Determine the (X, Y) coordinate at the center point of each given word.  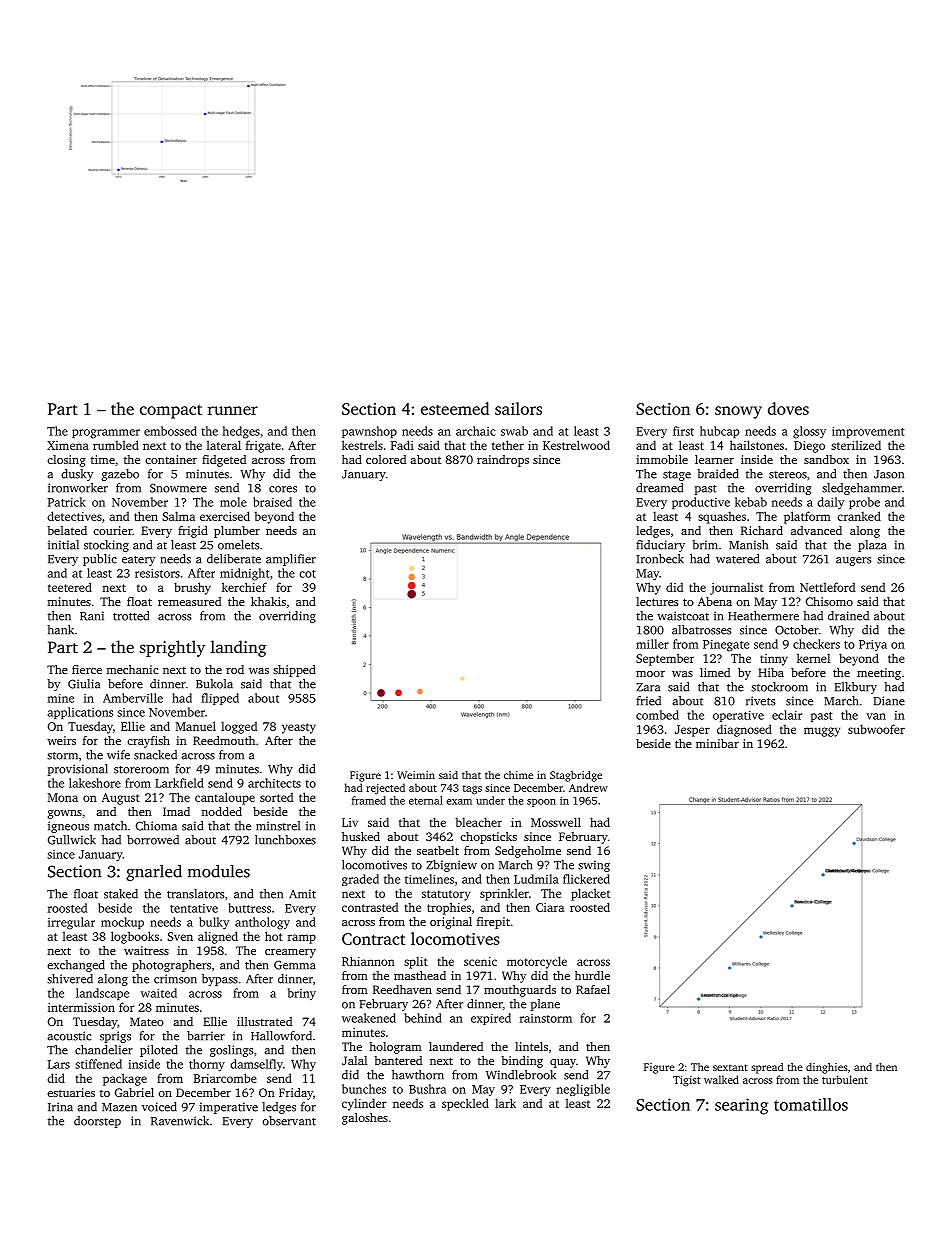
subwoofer (876, 729)
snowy (738, 412)
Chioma (156, 826)
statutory (446, 895)
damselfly (256, 1065)
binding (522, 1062)
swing (594, 866)
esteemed (455, 408)
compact (171, 411)
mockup (122, 923)
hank (60, 630)
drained (848, 616)
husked (361, 836)
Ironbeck (660, 559)
